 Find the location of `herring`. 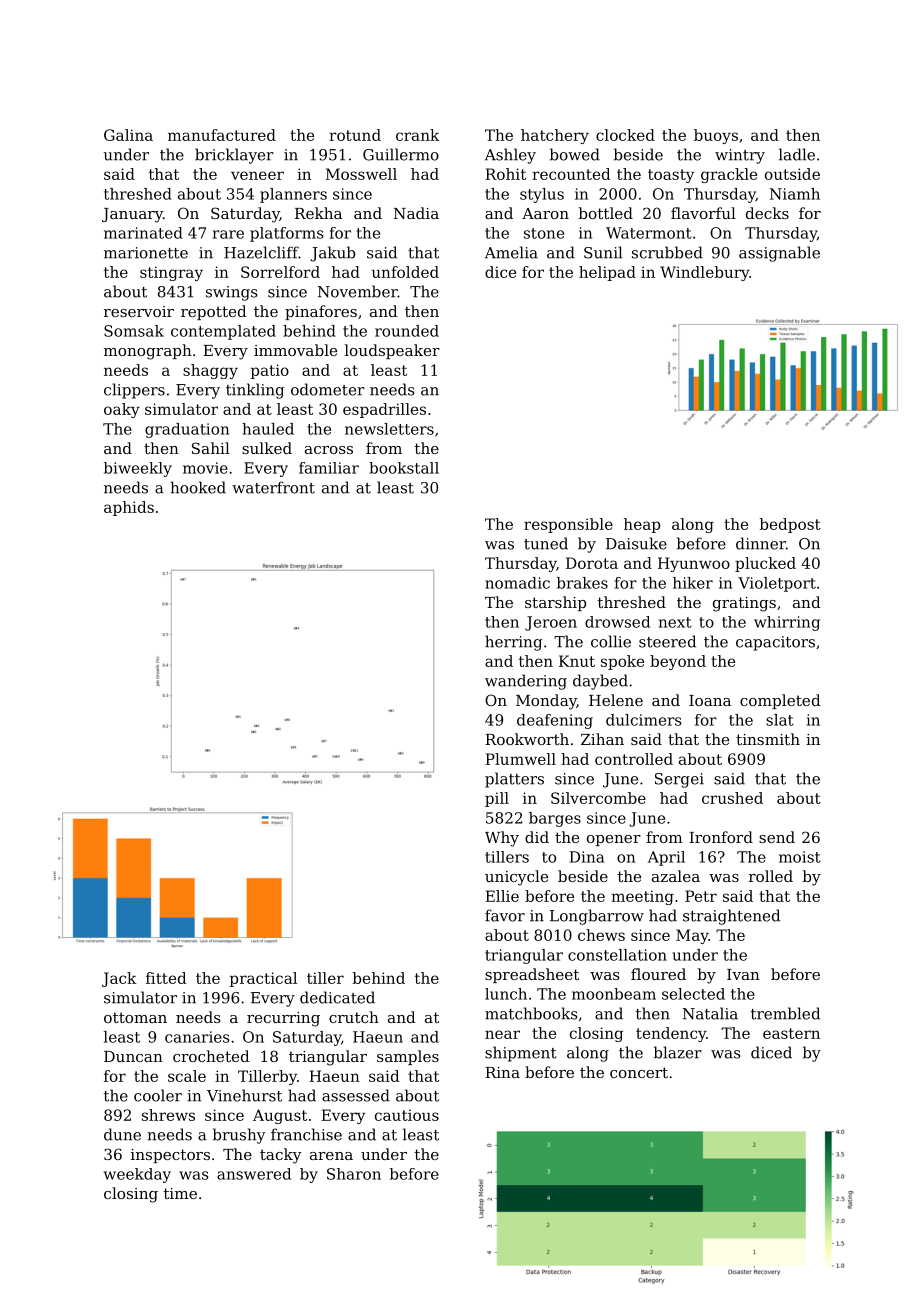

herring is located at coordinates (513, 643).
